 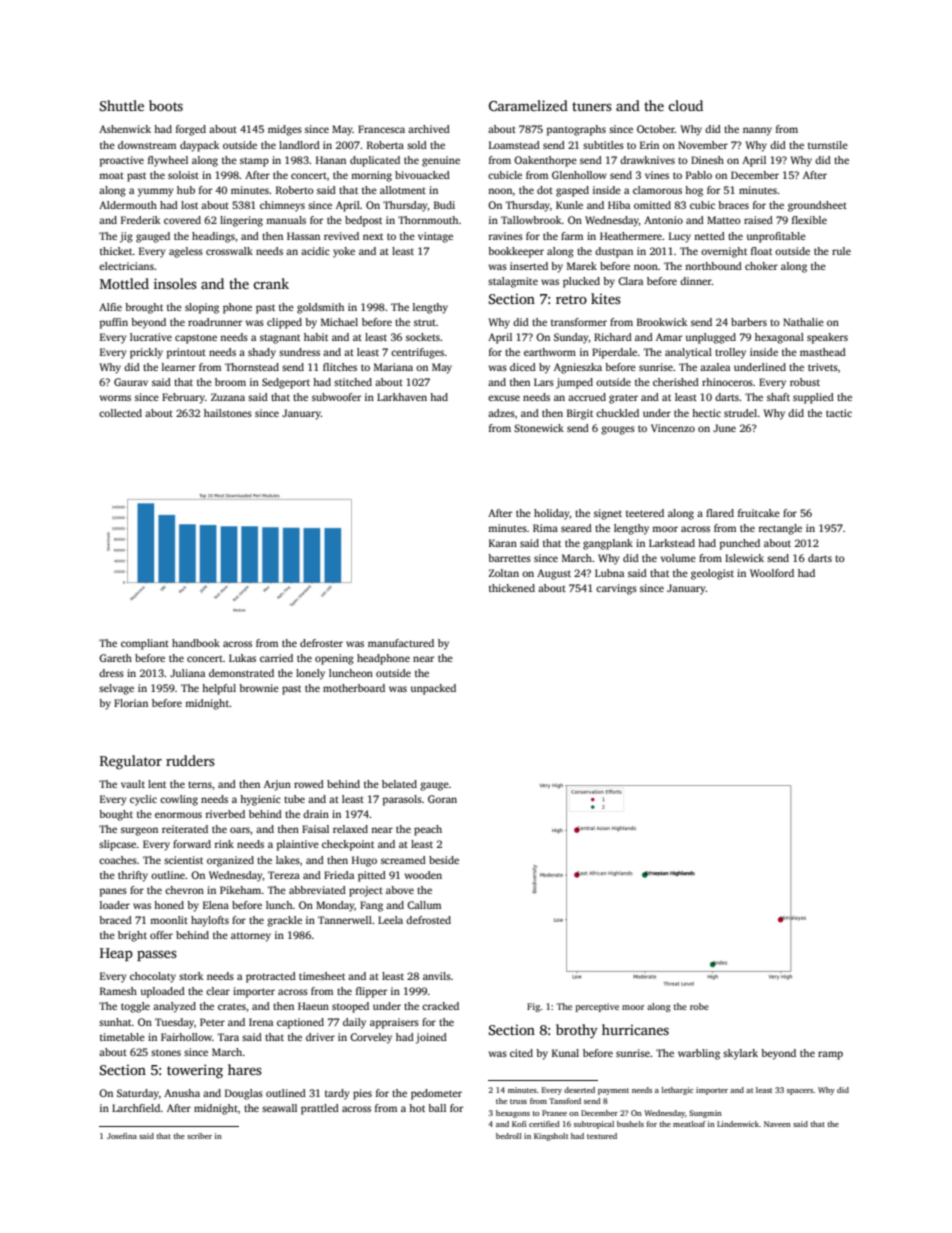 I want to click on hexagonal, so click(x=779, y=338).
